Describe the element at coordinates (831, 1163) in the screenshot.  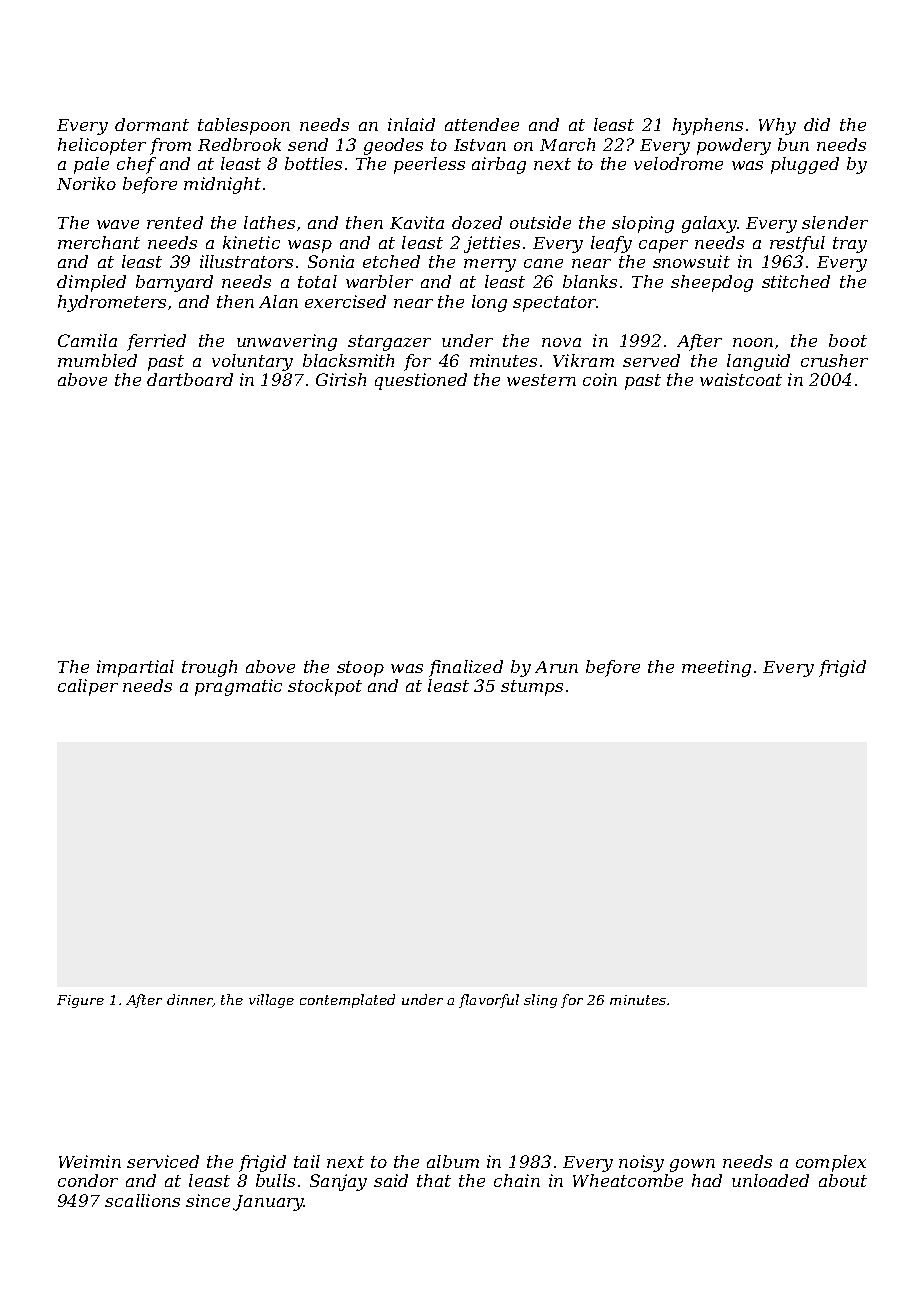
I see `complex` at that location.
